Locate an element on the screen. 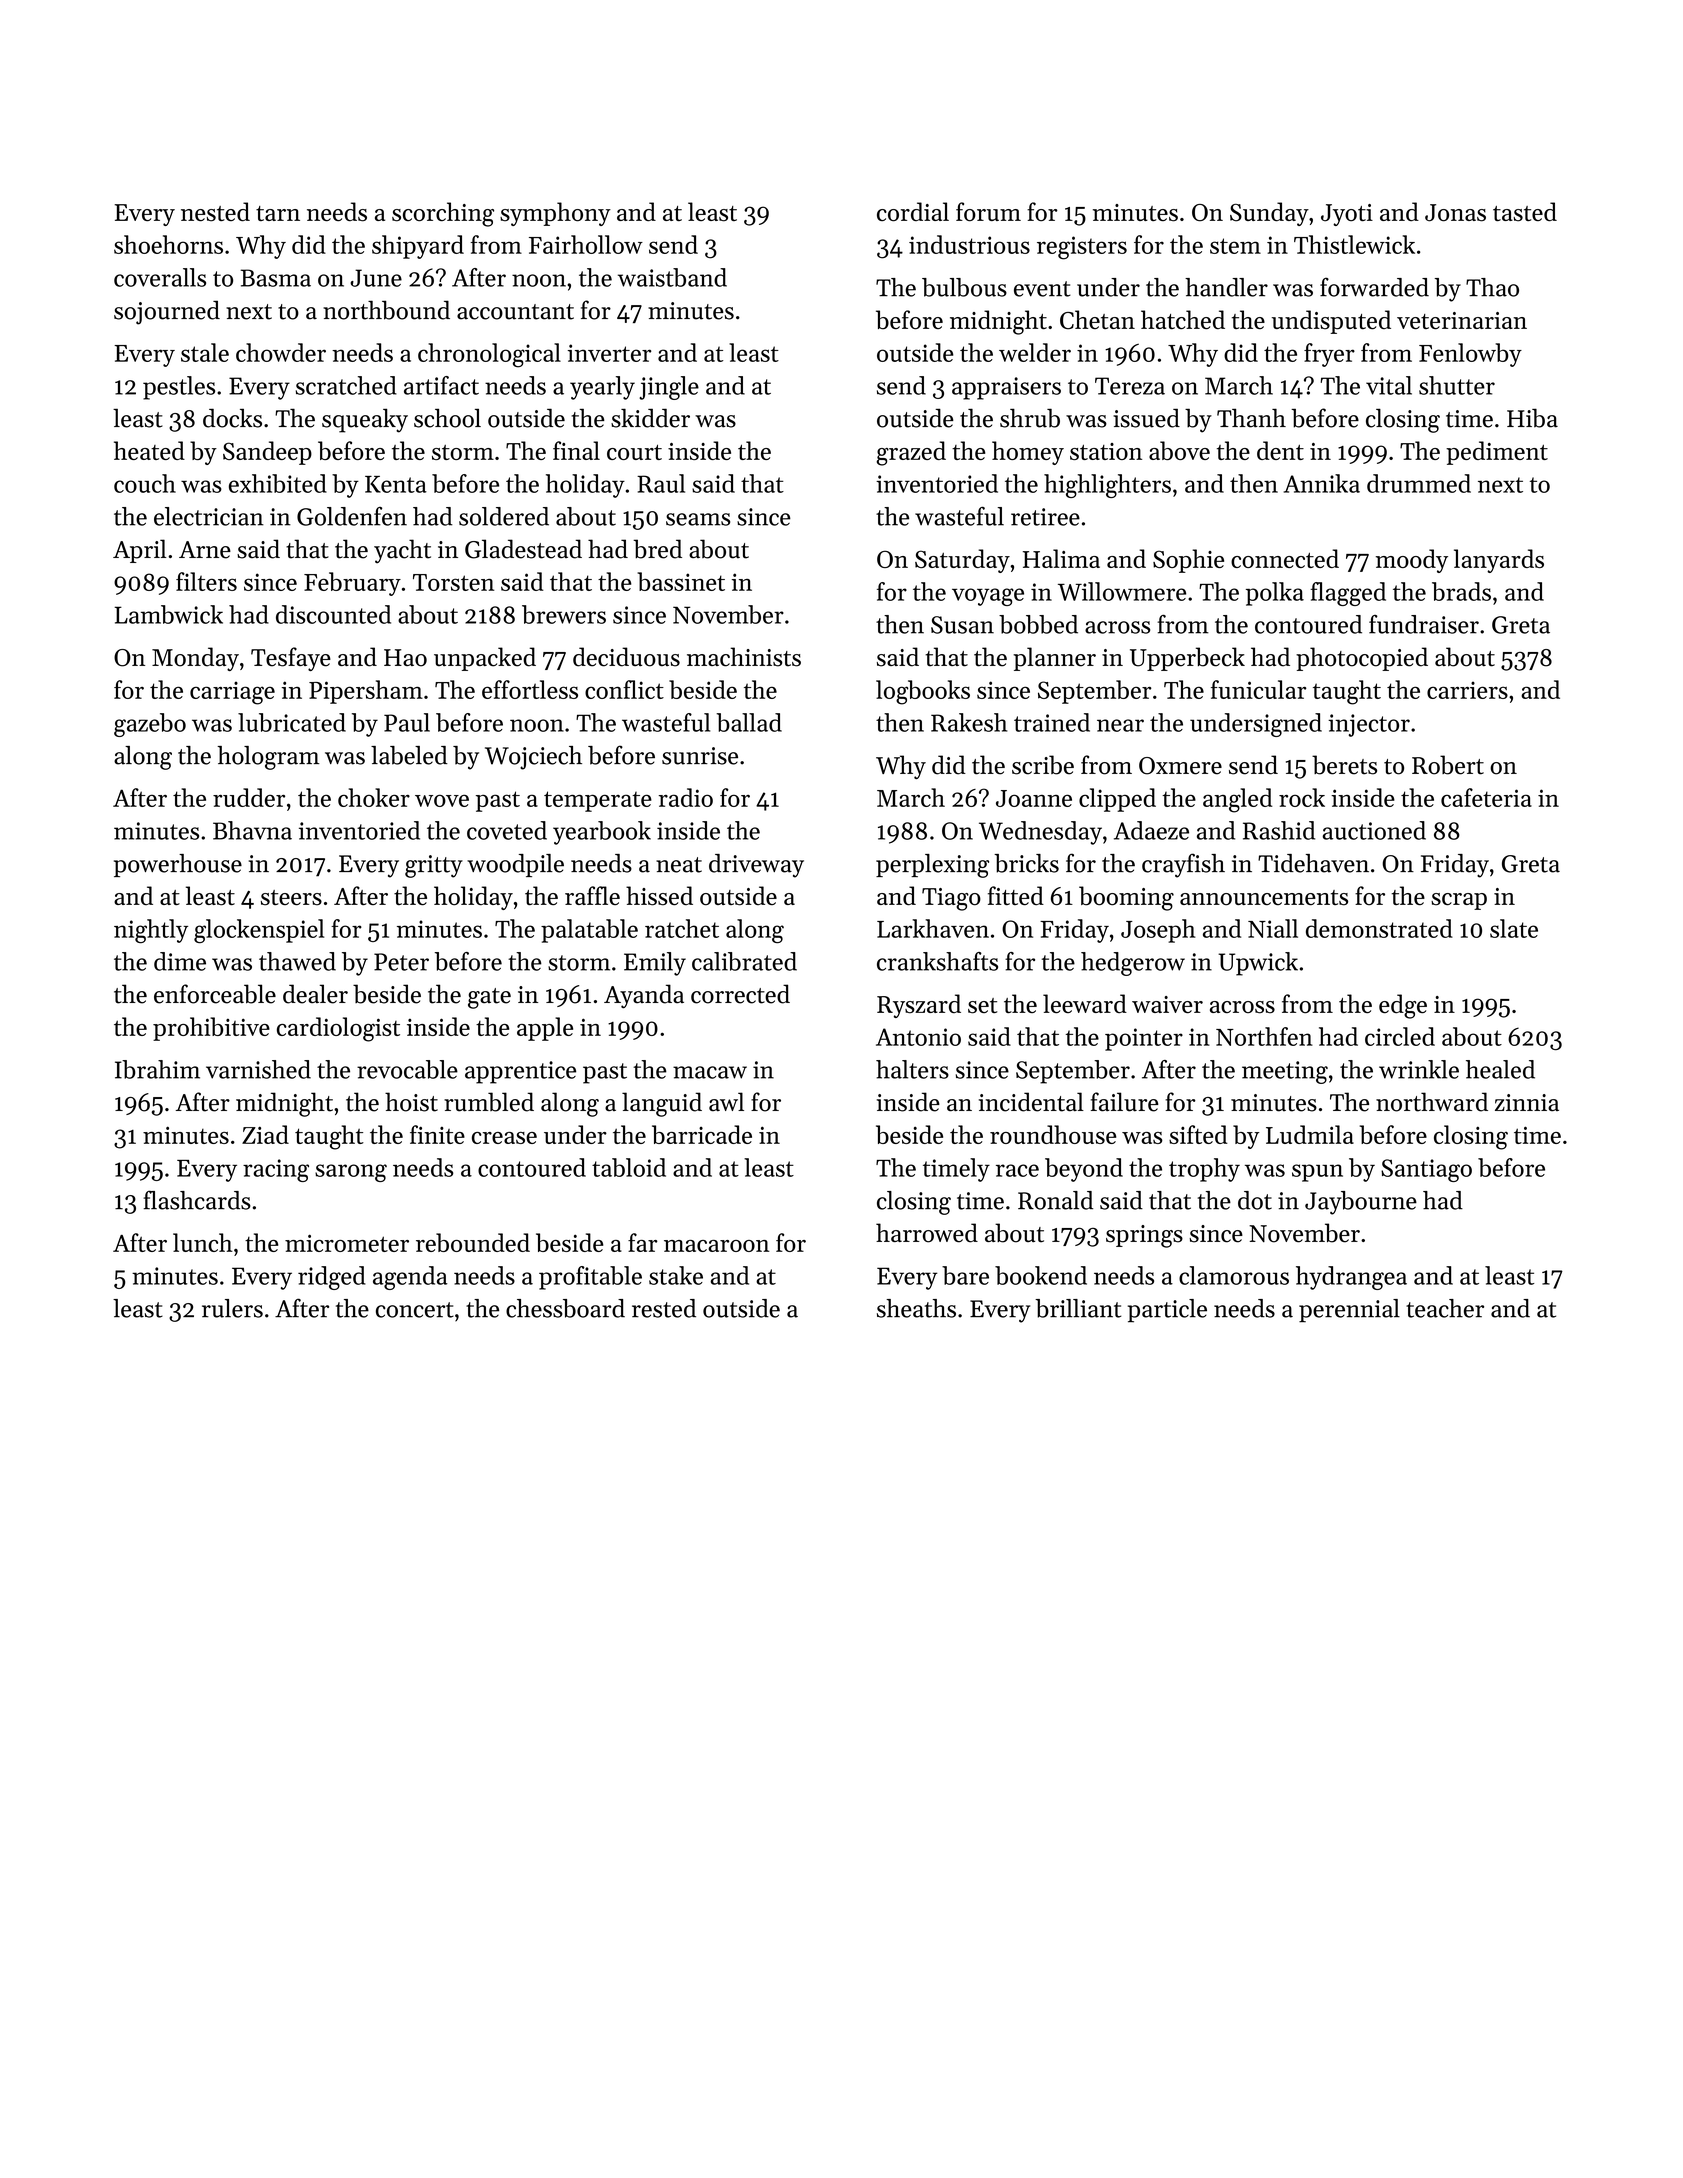 This screenshot has width=1683, height=2178. April is located at coordinates (140, 551).
